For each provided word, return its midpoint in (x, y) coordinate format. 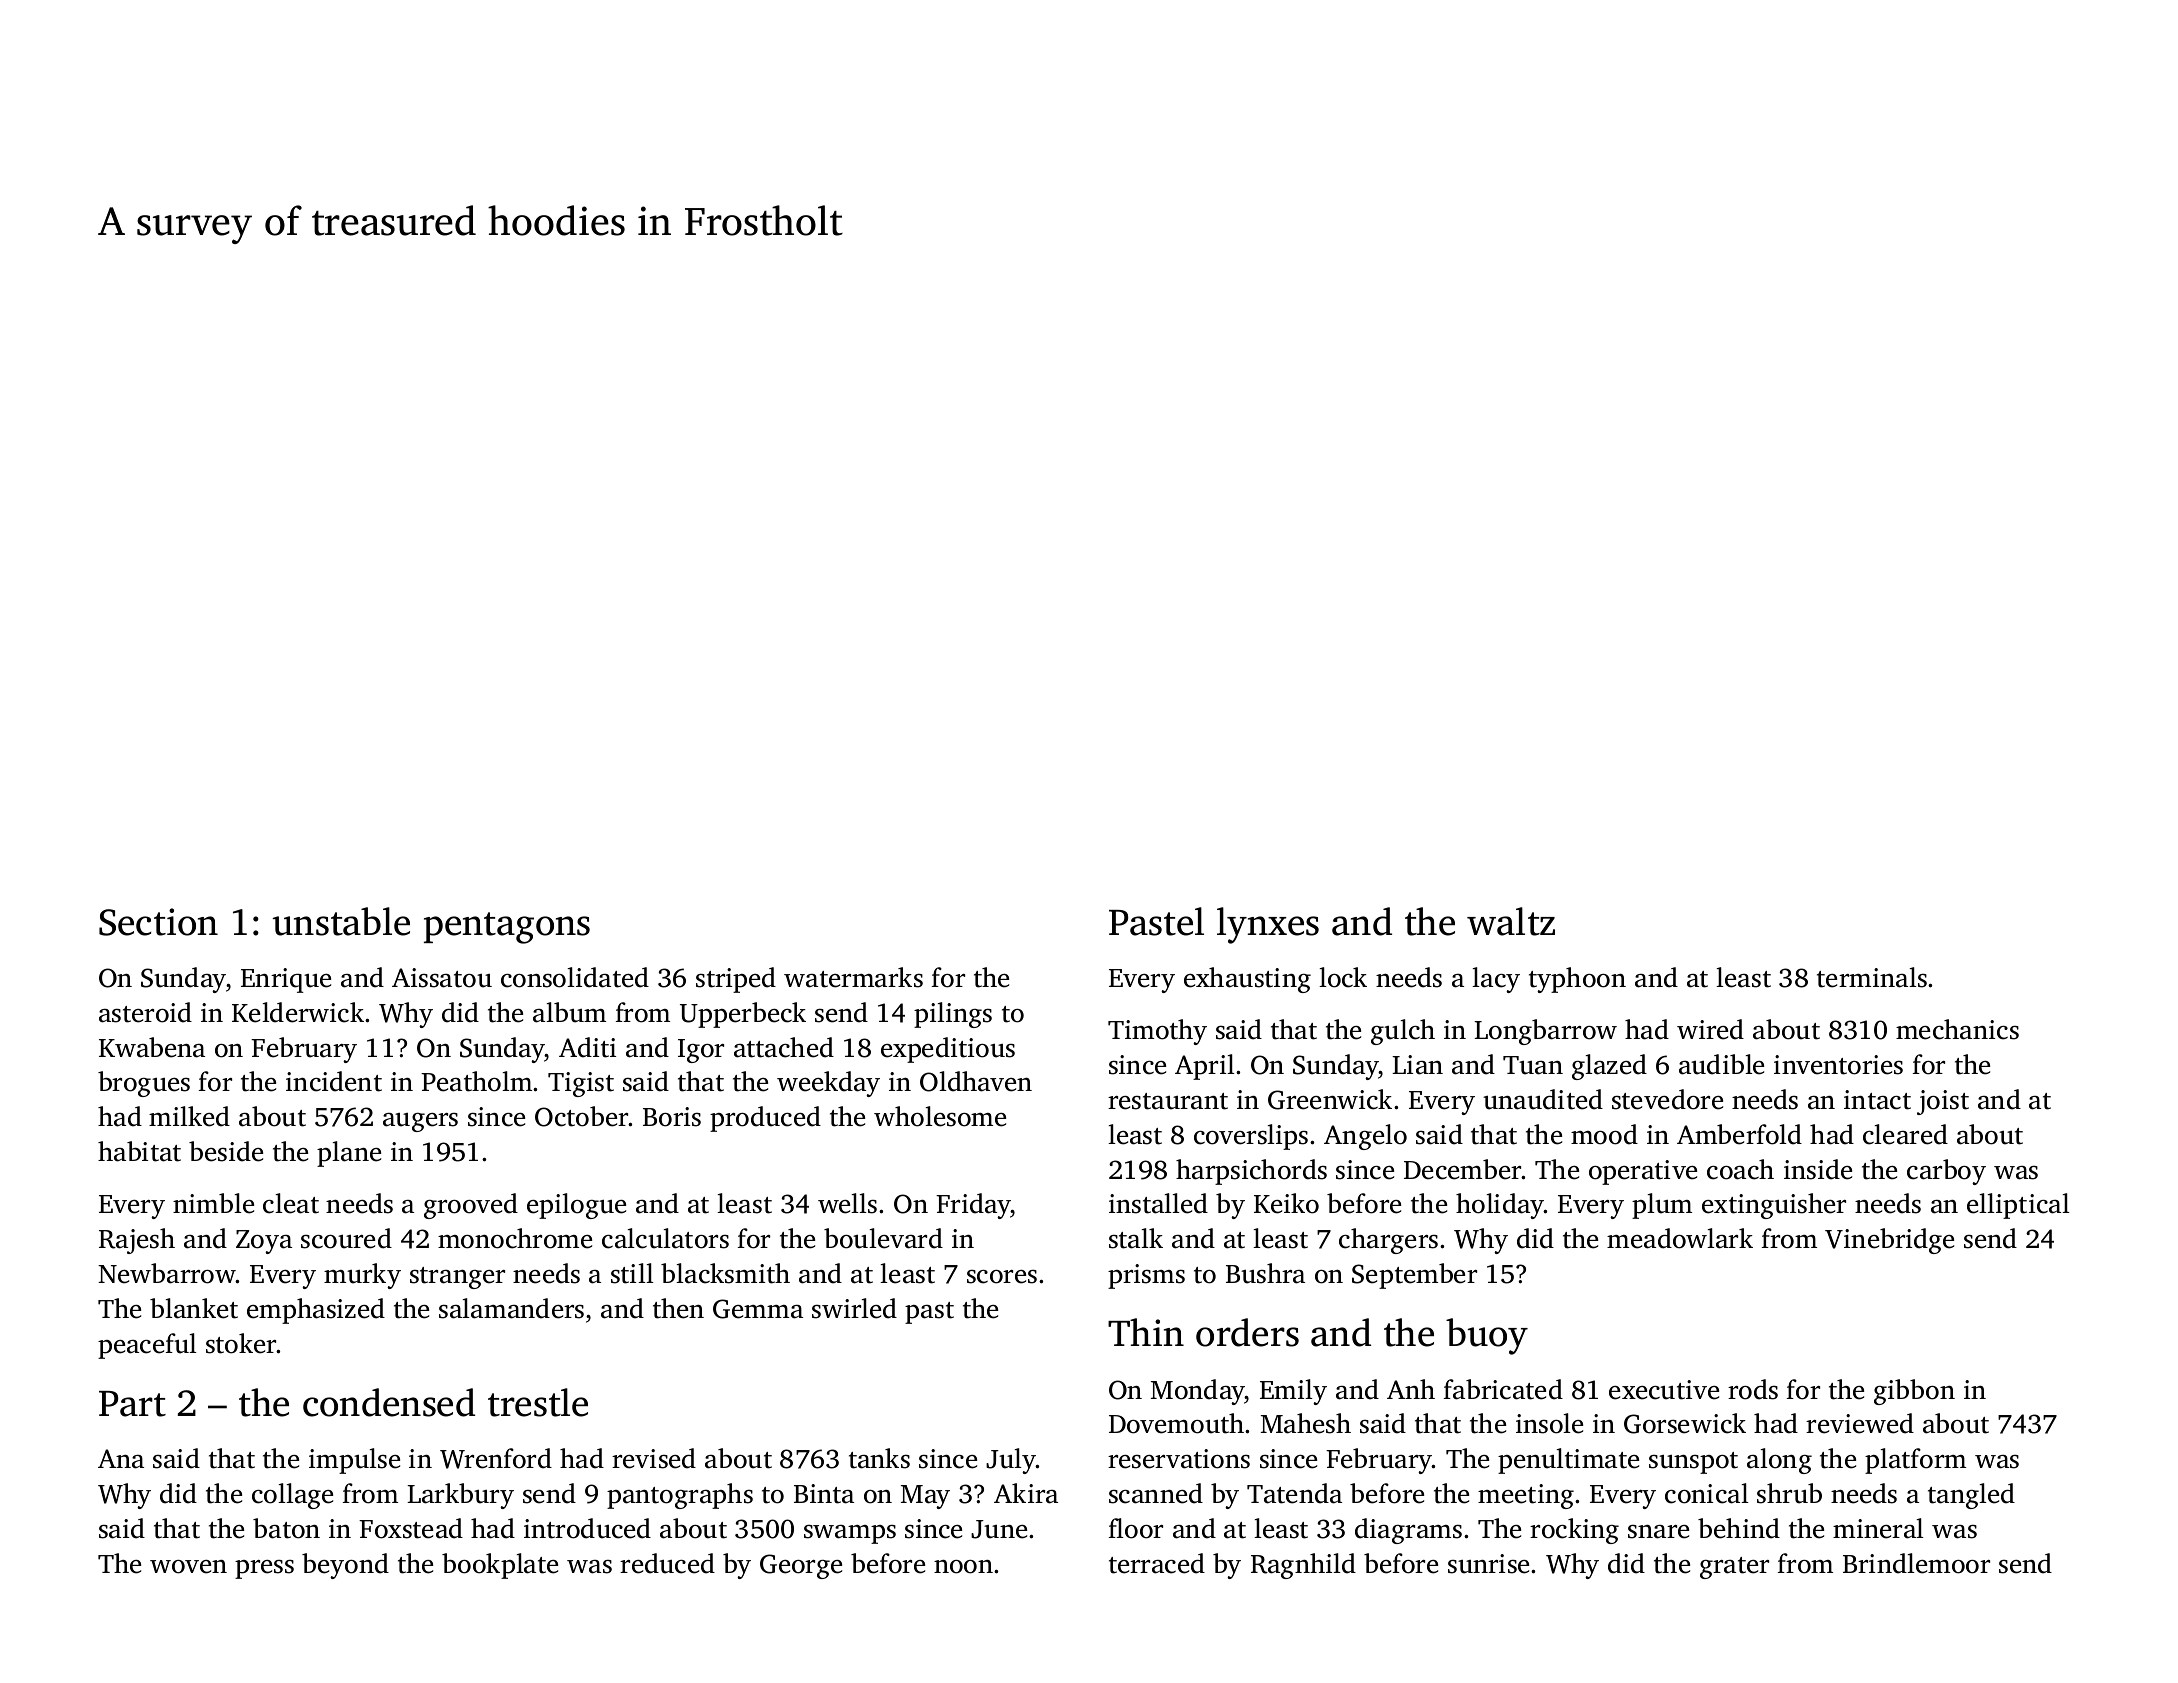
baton (286, 1528)
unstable (341, 921)
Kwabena (152, 1047)
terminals (1872, 977)
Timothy (1157, 1032)
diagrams (1408, 1531)
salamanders (511, 1308)
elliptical (2018, 1206)
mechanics (1957, 1029)
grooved (471, 1206)
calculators (665, 1238)
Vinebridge (1889, 1241)
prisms (1146, 1276)
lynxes (1268, 925)
